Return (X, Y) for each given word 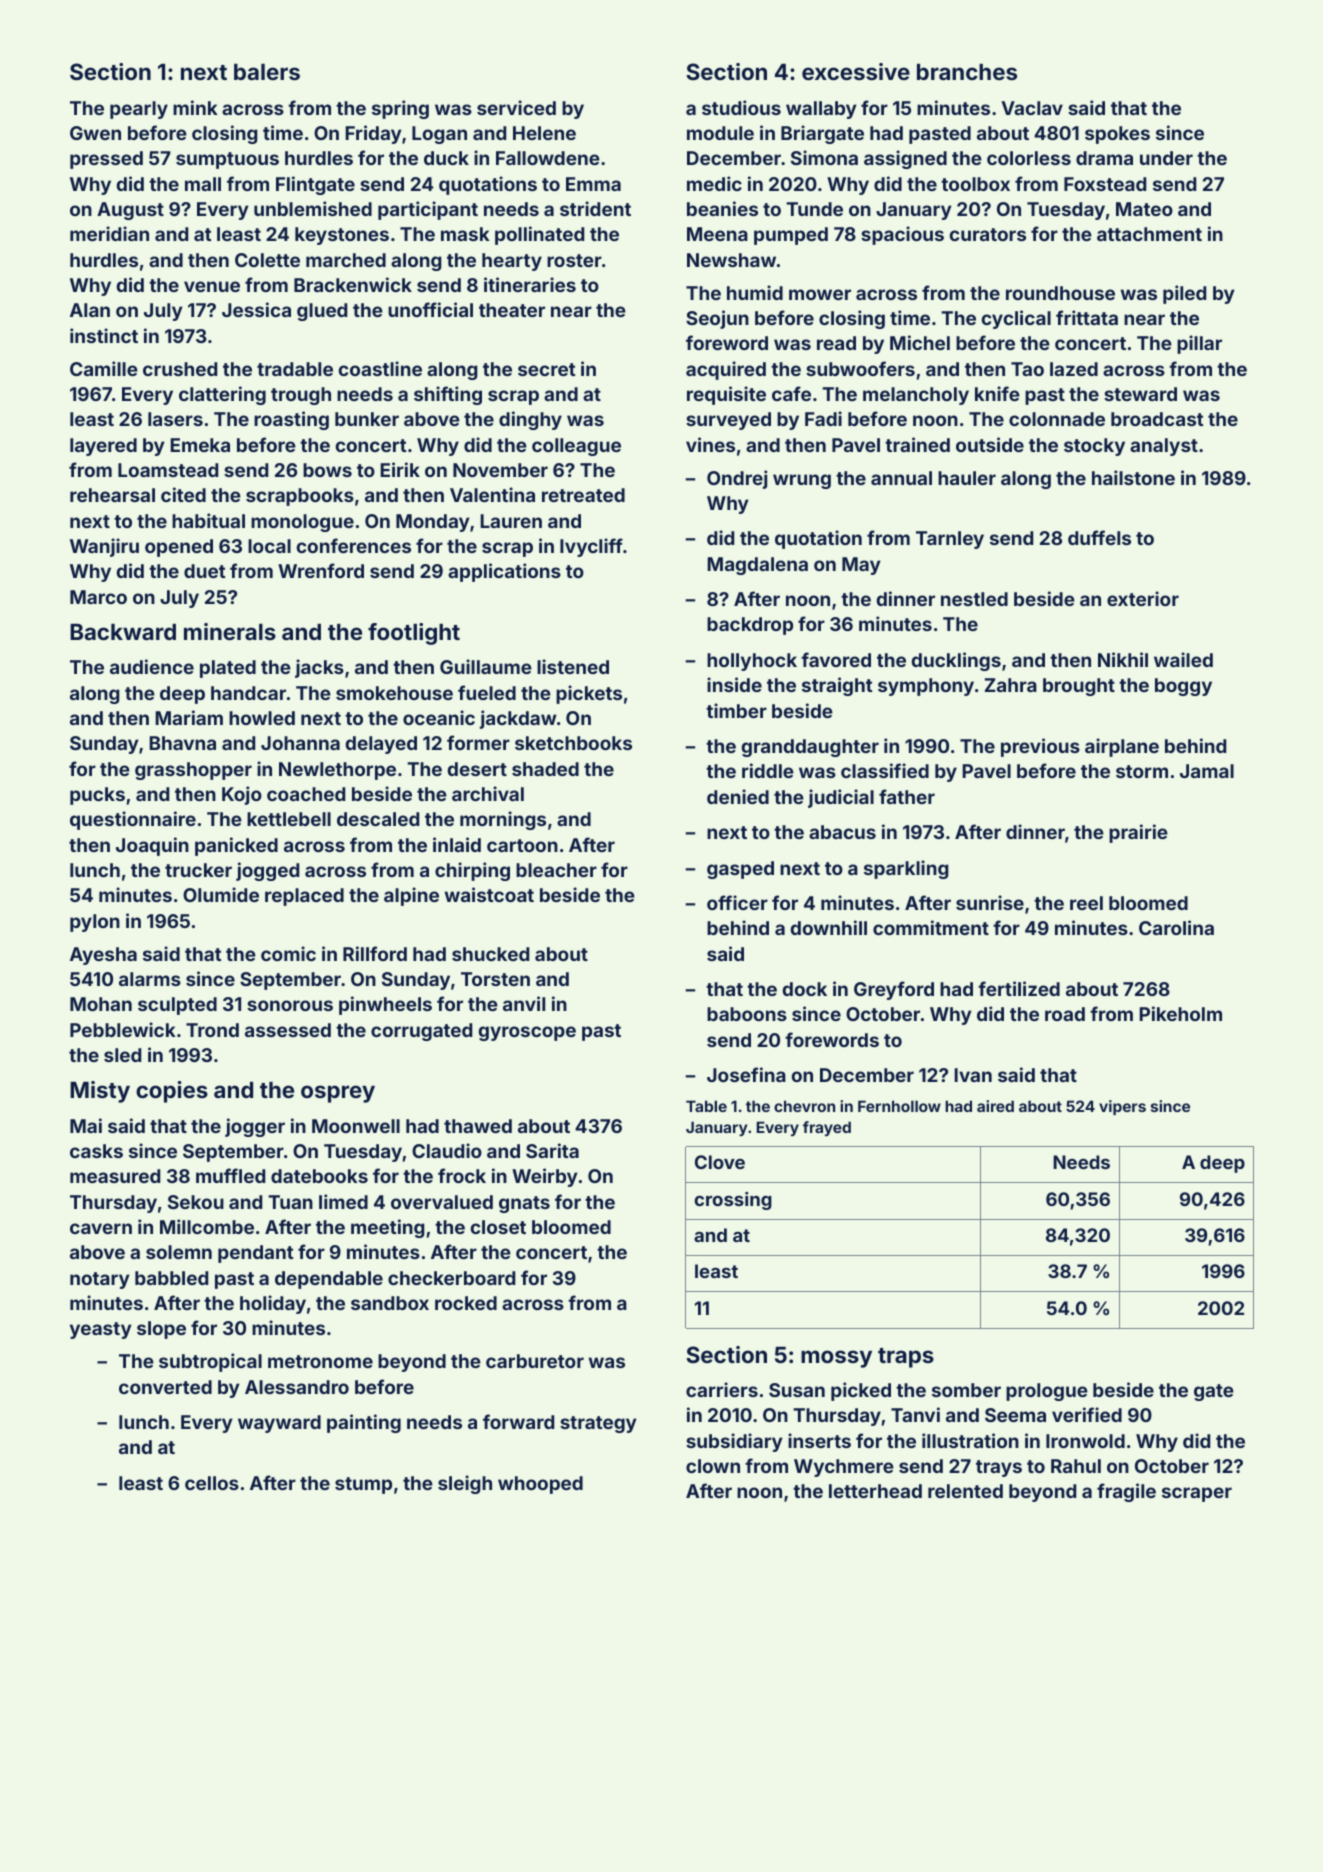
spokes (1117, 135)
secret (546, 369)
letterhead (875, 1491)
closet (498, 1227)
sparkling (906, 869)
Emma (593, 184)
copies (172, 1092)
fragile (1126, 1492)
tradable (295, 369)
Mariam (189, 717)
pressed (106, 160)
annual (901, 478)
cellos (212, 1483)
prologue (1047, 1392)
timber (736, 710)
